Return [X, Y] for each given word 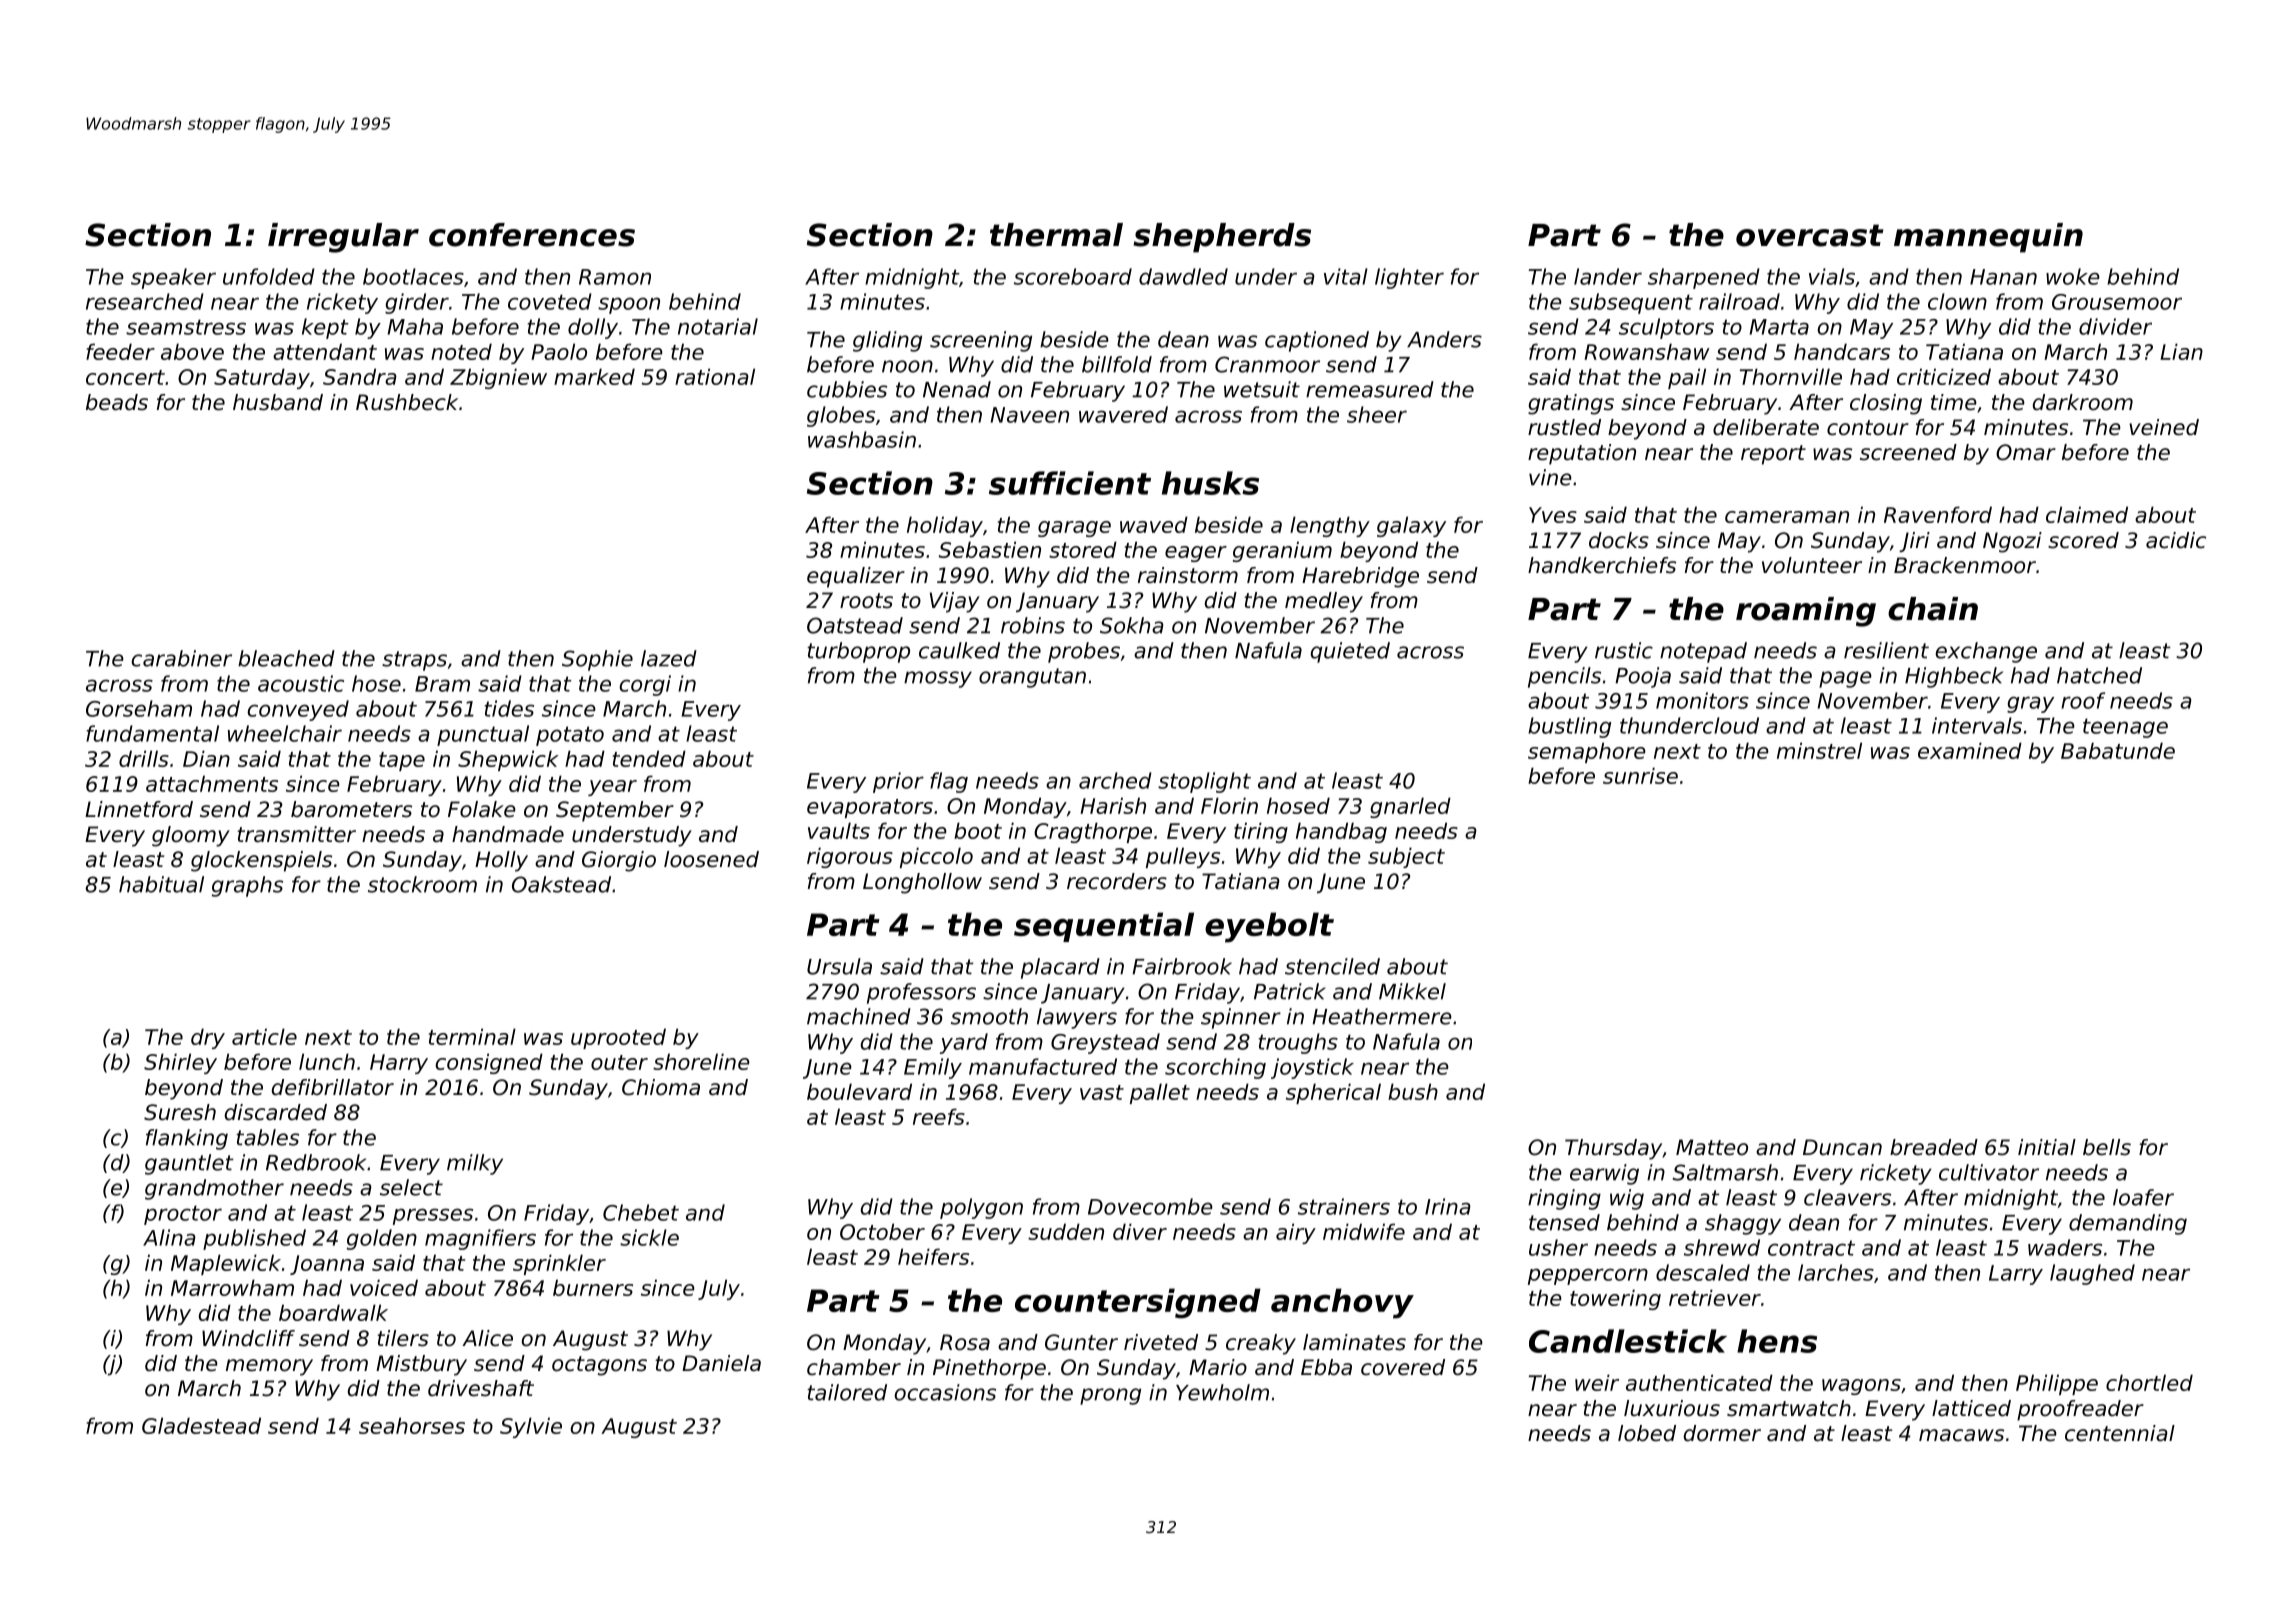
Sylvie [531, 1427]
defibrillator [333, 1087]
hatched [2099, 675]
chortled [2149, 1382]
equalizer [856, 577]
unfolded [269, 276]
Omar [2026, 452]
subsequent [1631, 303]
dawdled [1183, 276]
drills [144, 758]
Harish [1113, 805]
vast [1102, 1092]
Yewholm [1222, 1392]
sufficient [1070, 483]
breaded [1934, 1147]
